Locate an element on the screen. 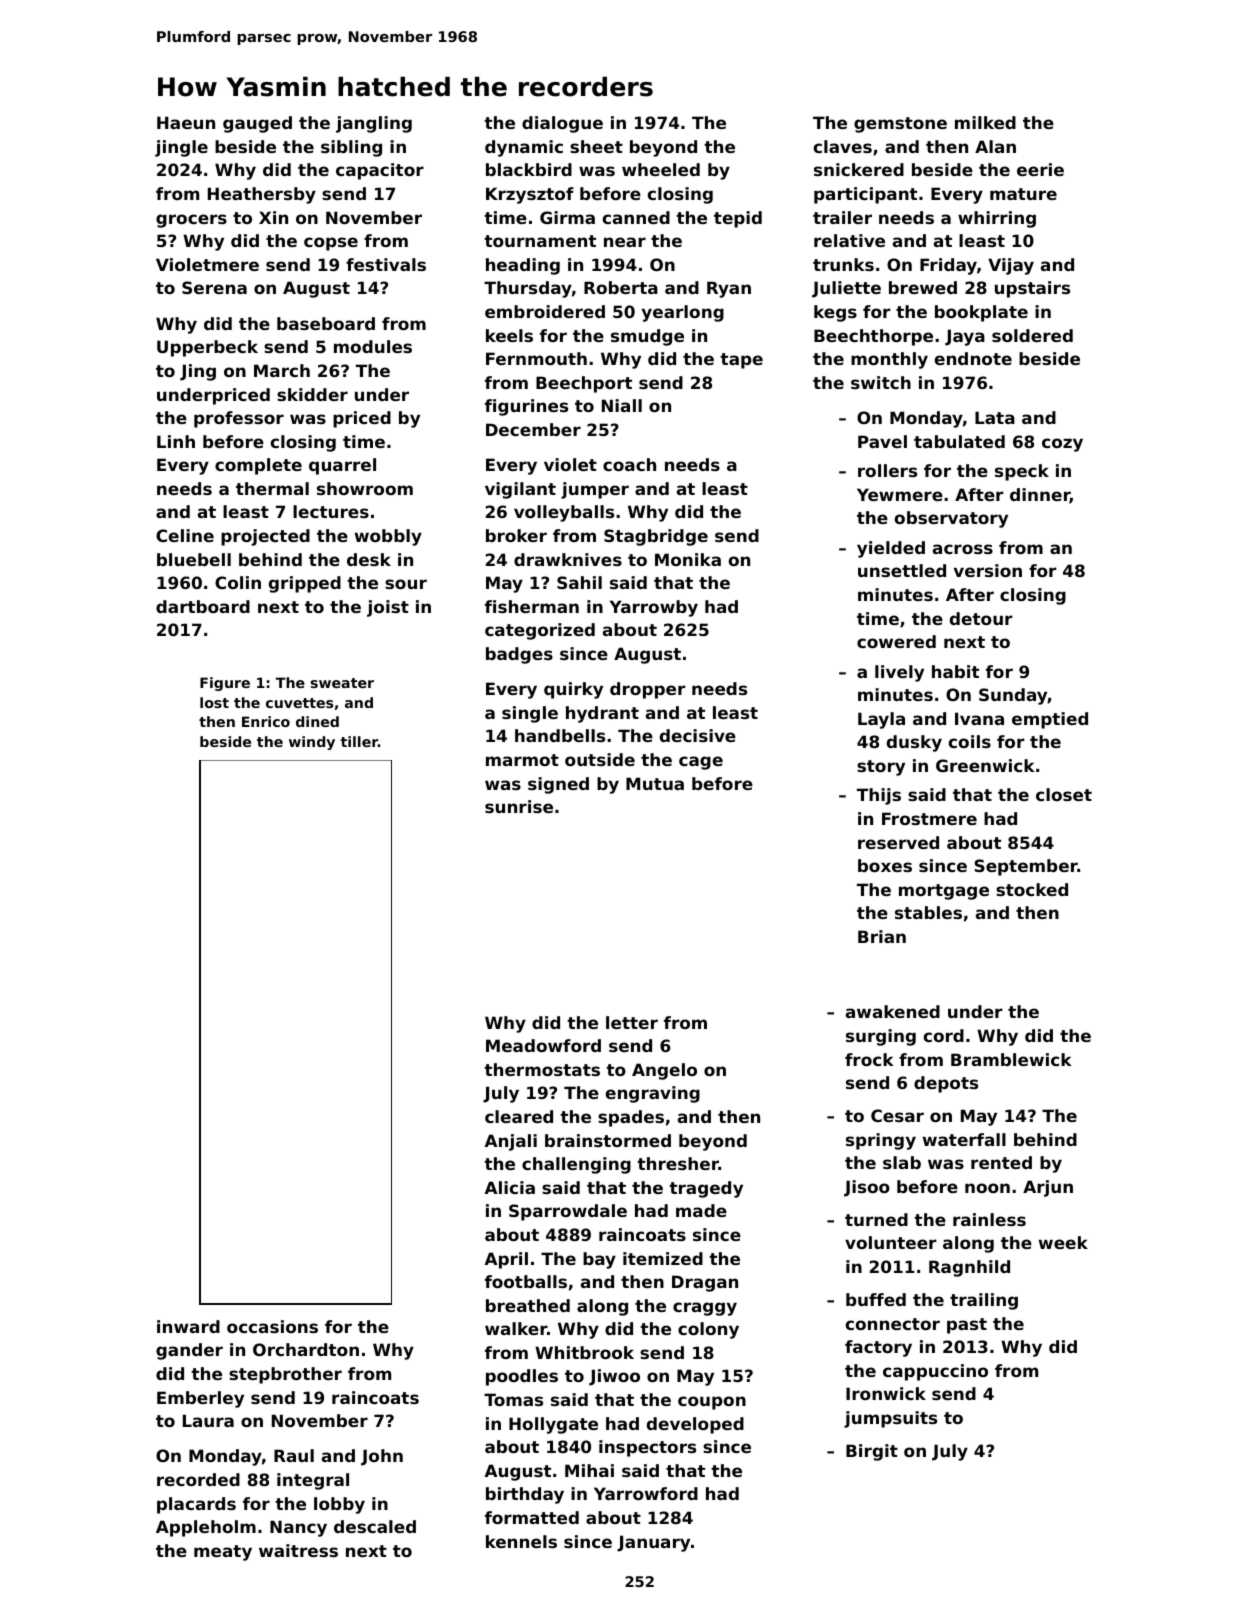  letter is located at coordinates (632, 1022).
